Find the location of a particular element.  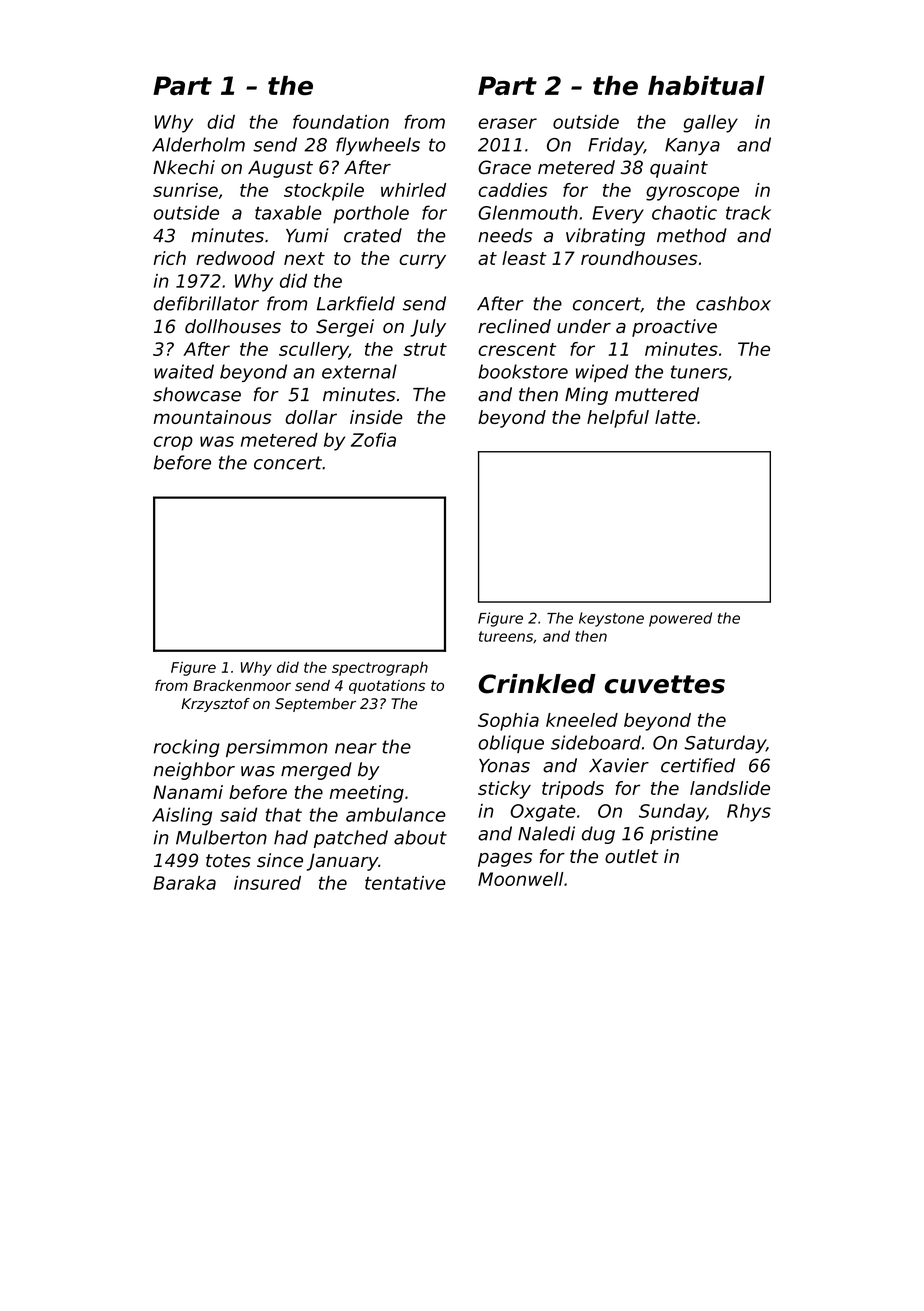

quaint is located at coordinates (679, 169).
